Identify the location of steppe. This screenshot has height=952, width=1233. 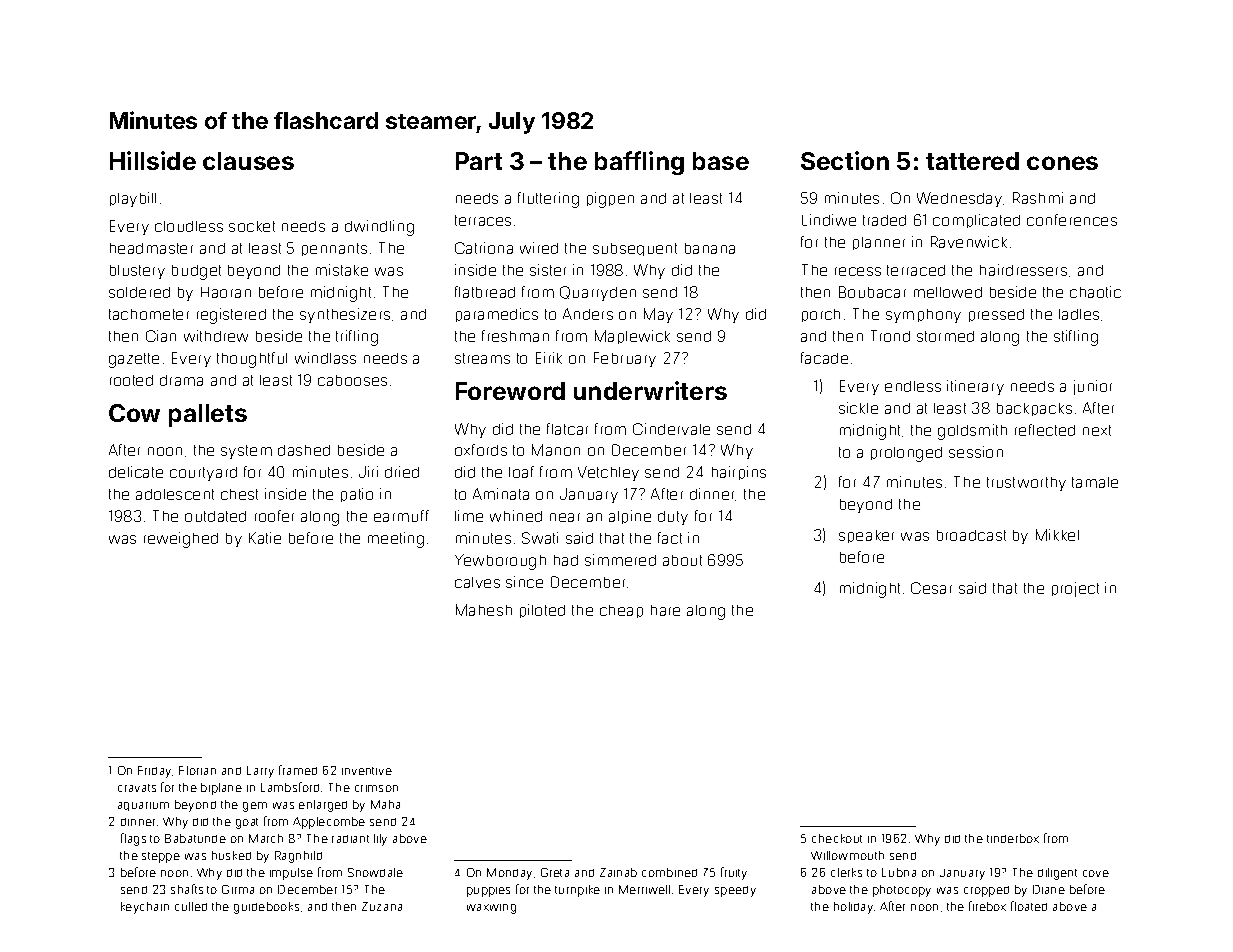
(161, 857).
